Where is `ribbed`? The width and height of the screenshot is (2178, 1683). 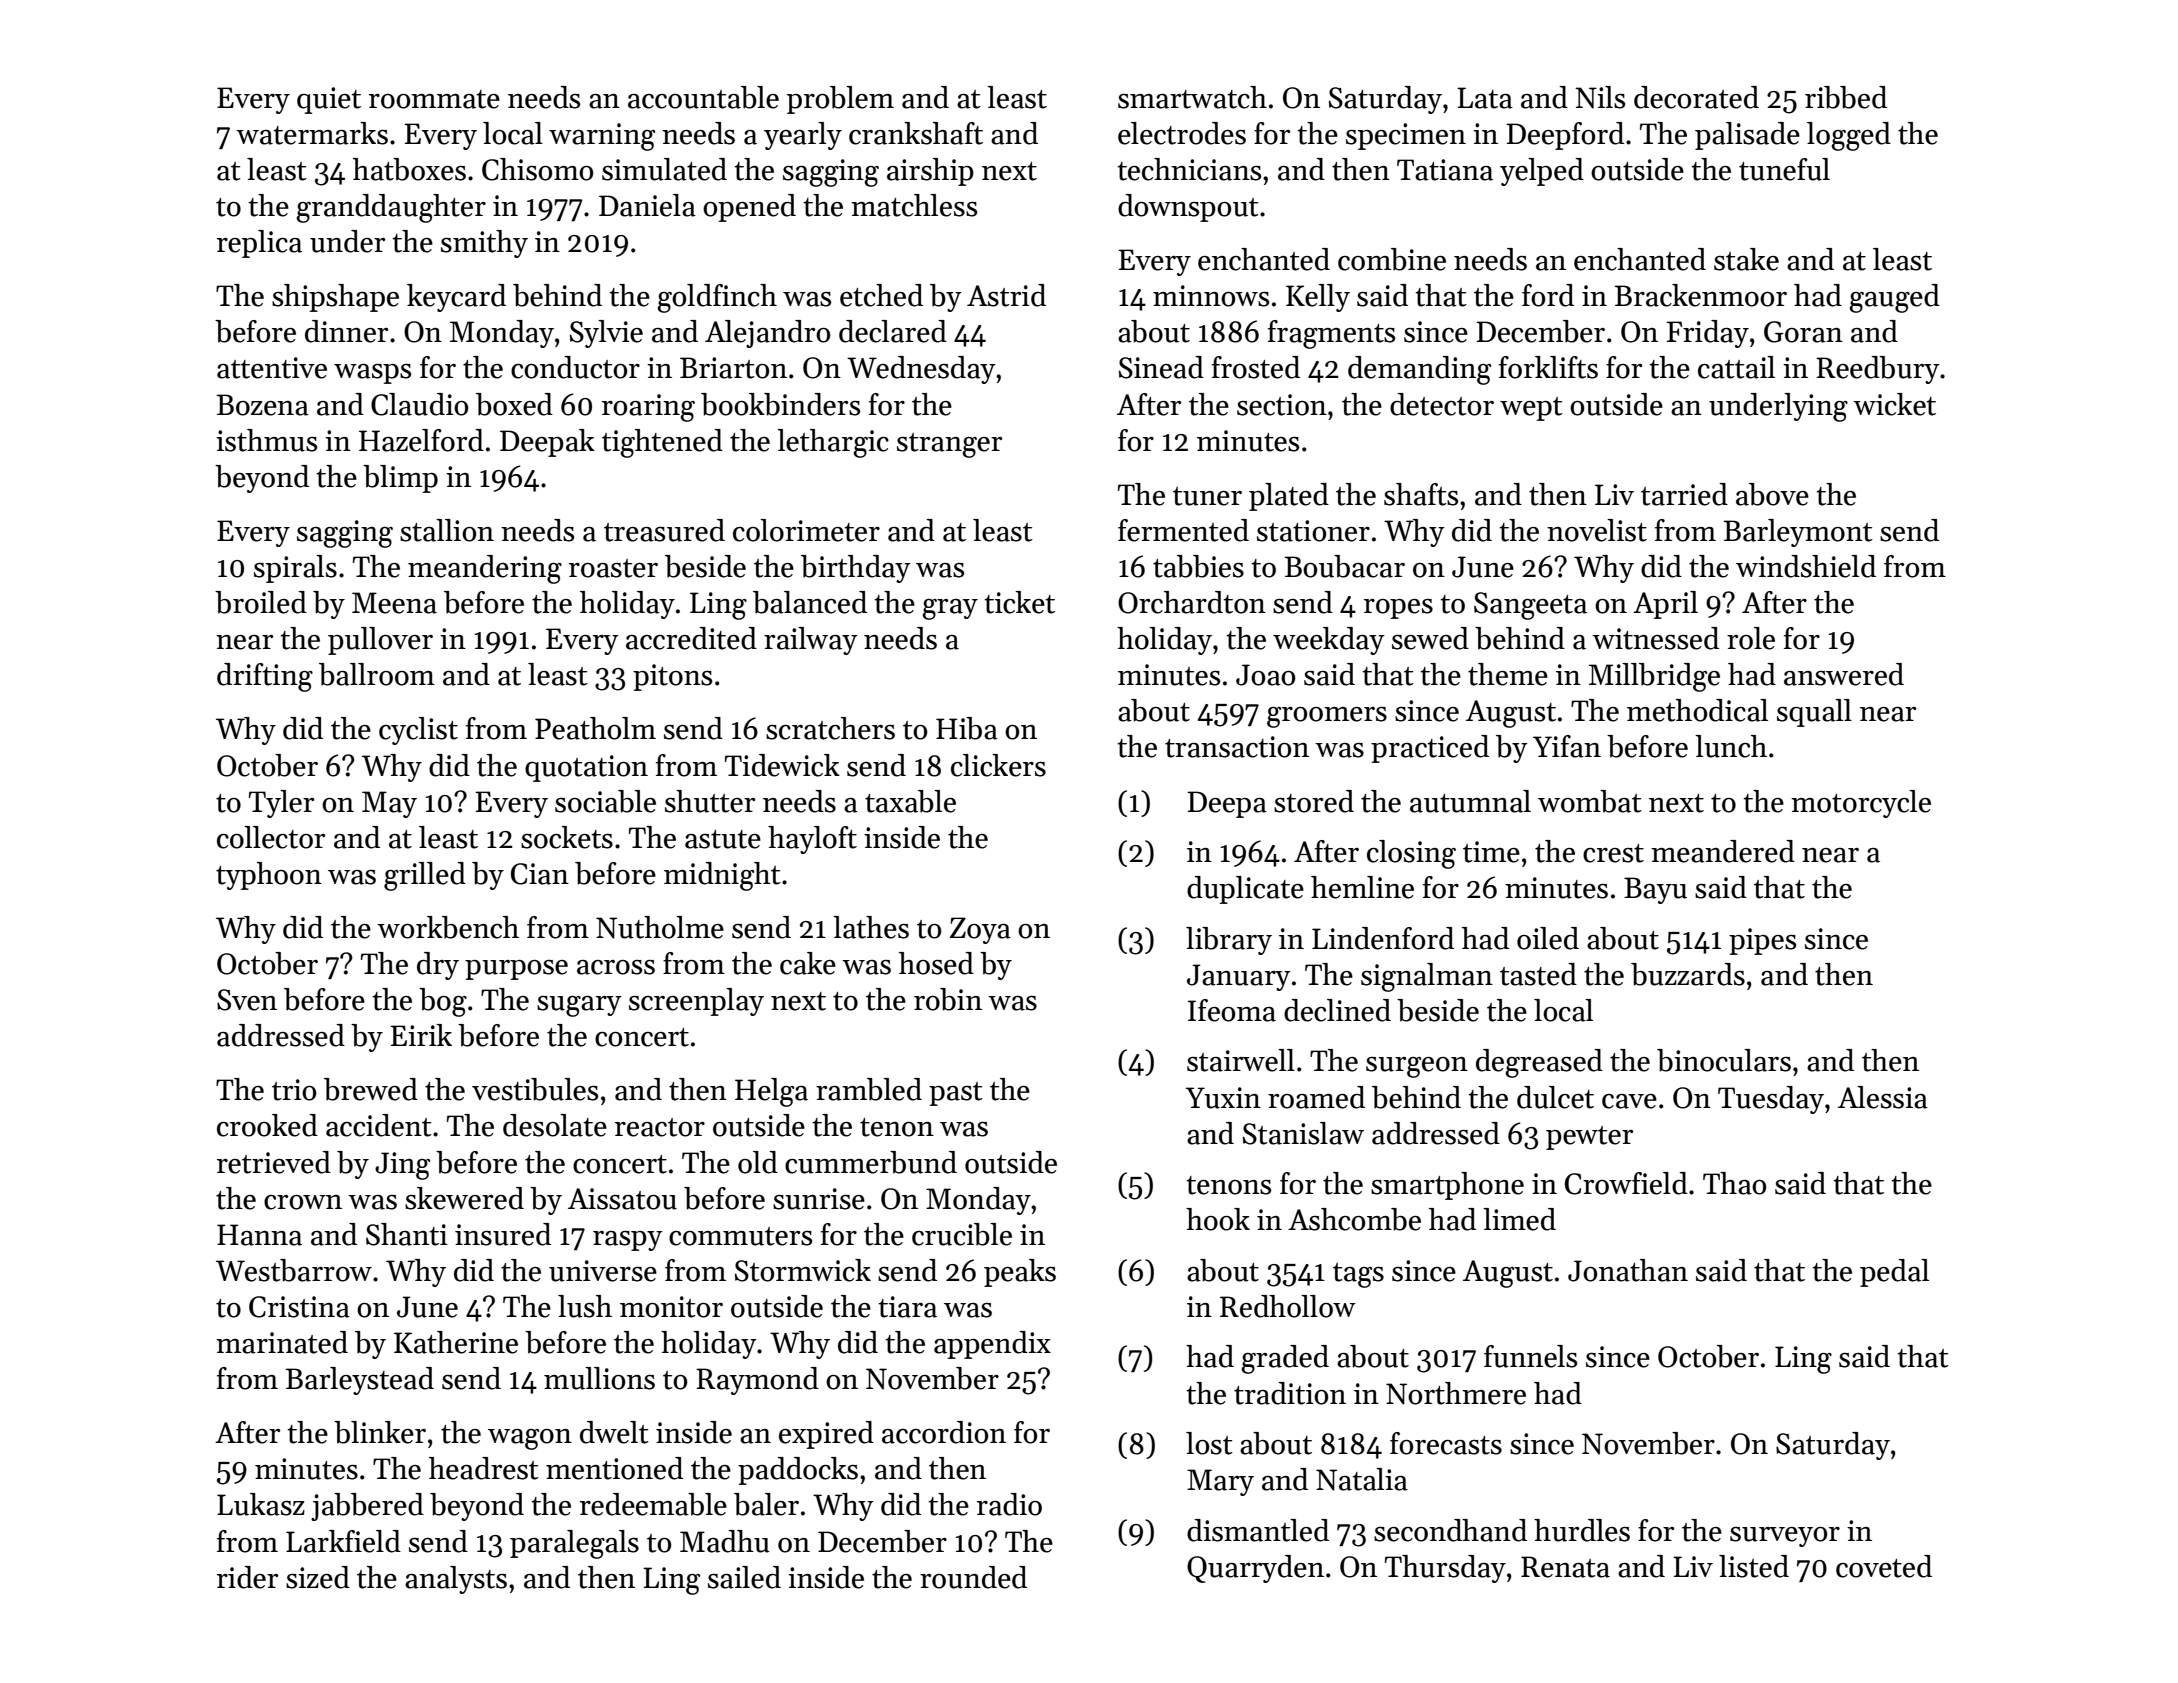 ribbed is located at coordinates (1846, 97).
